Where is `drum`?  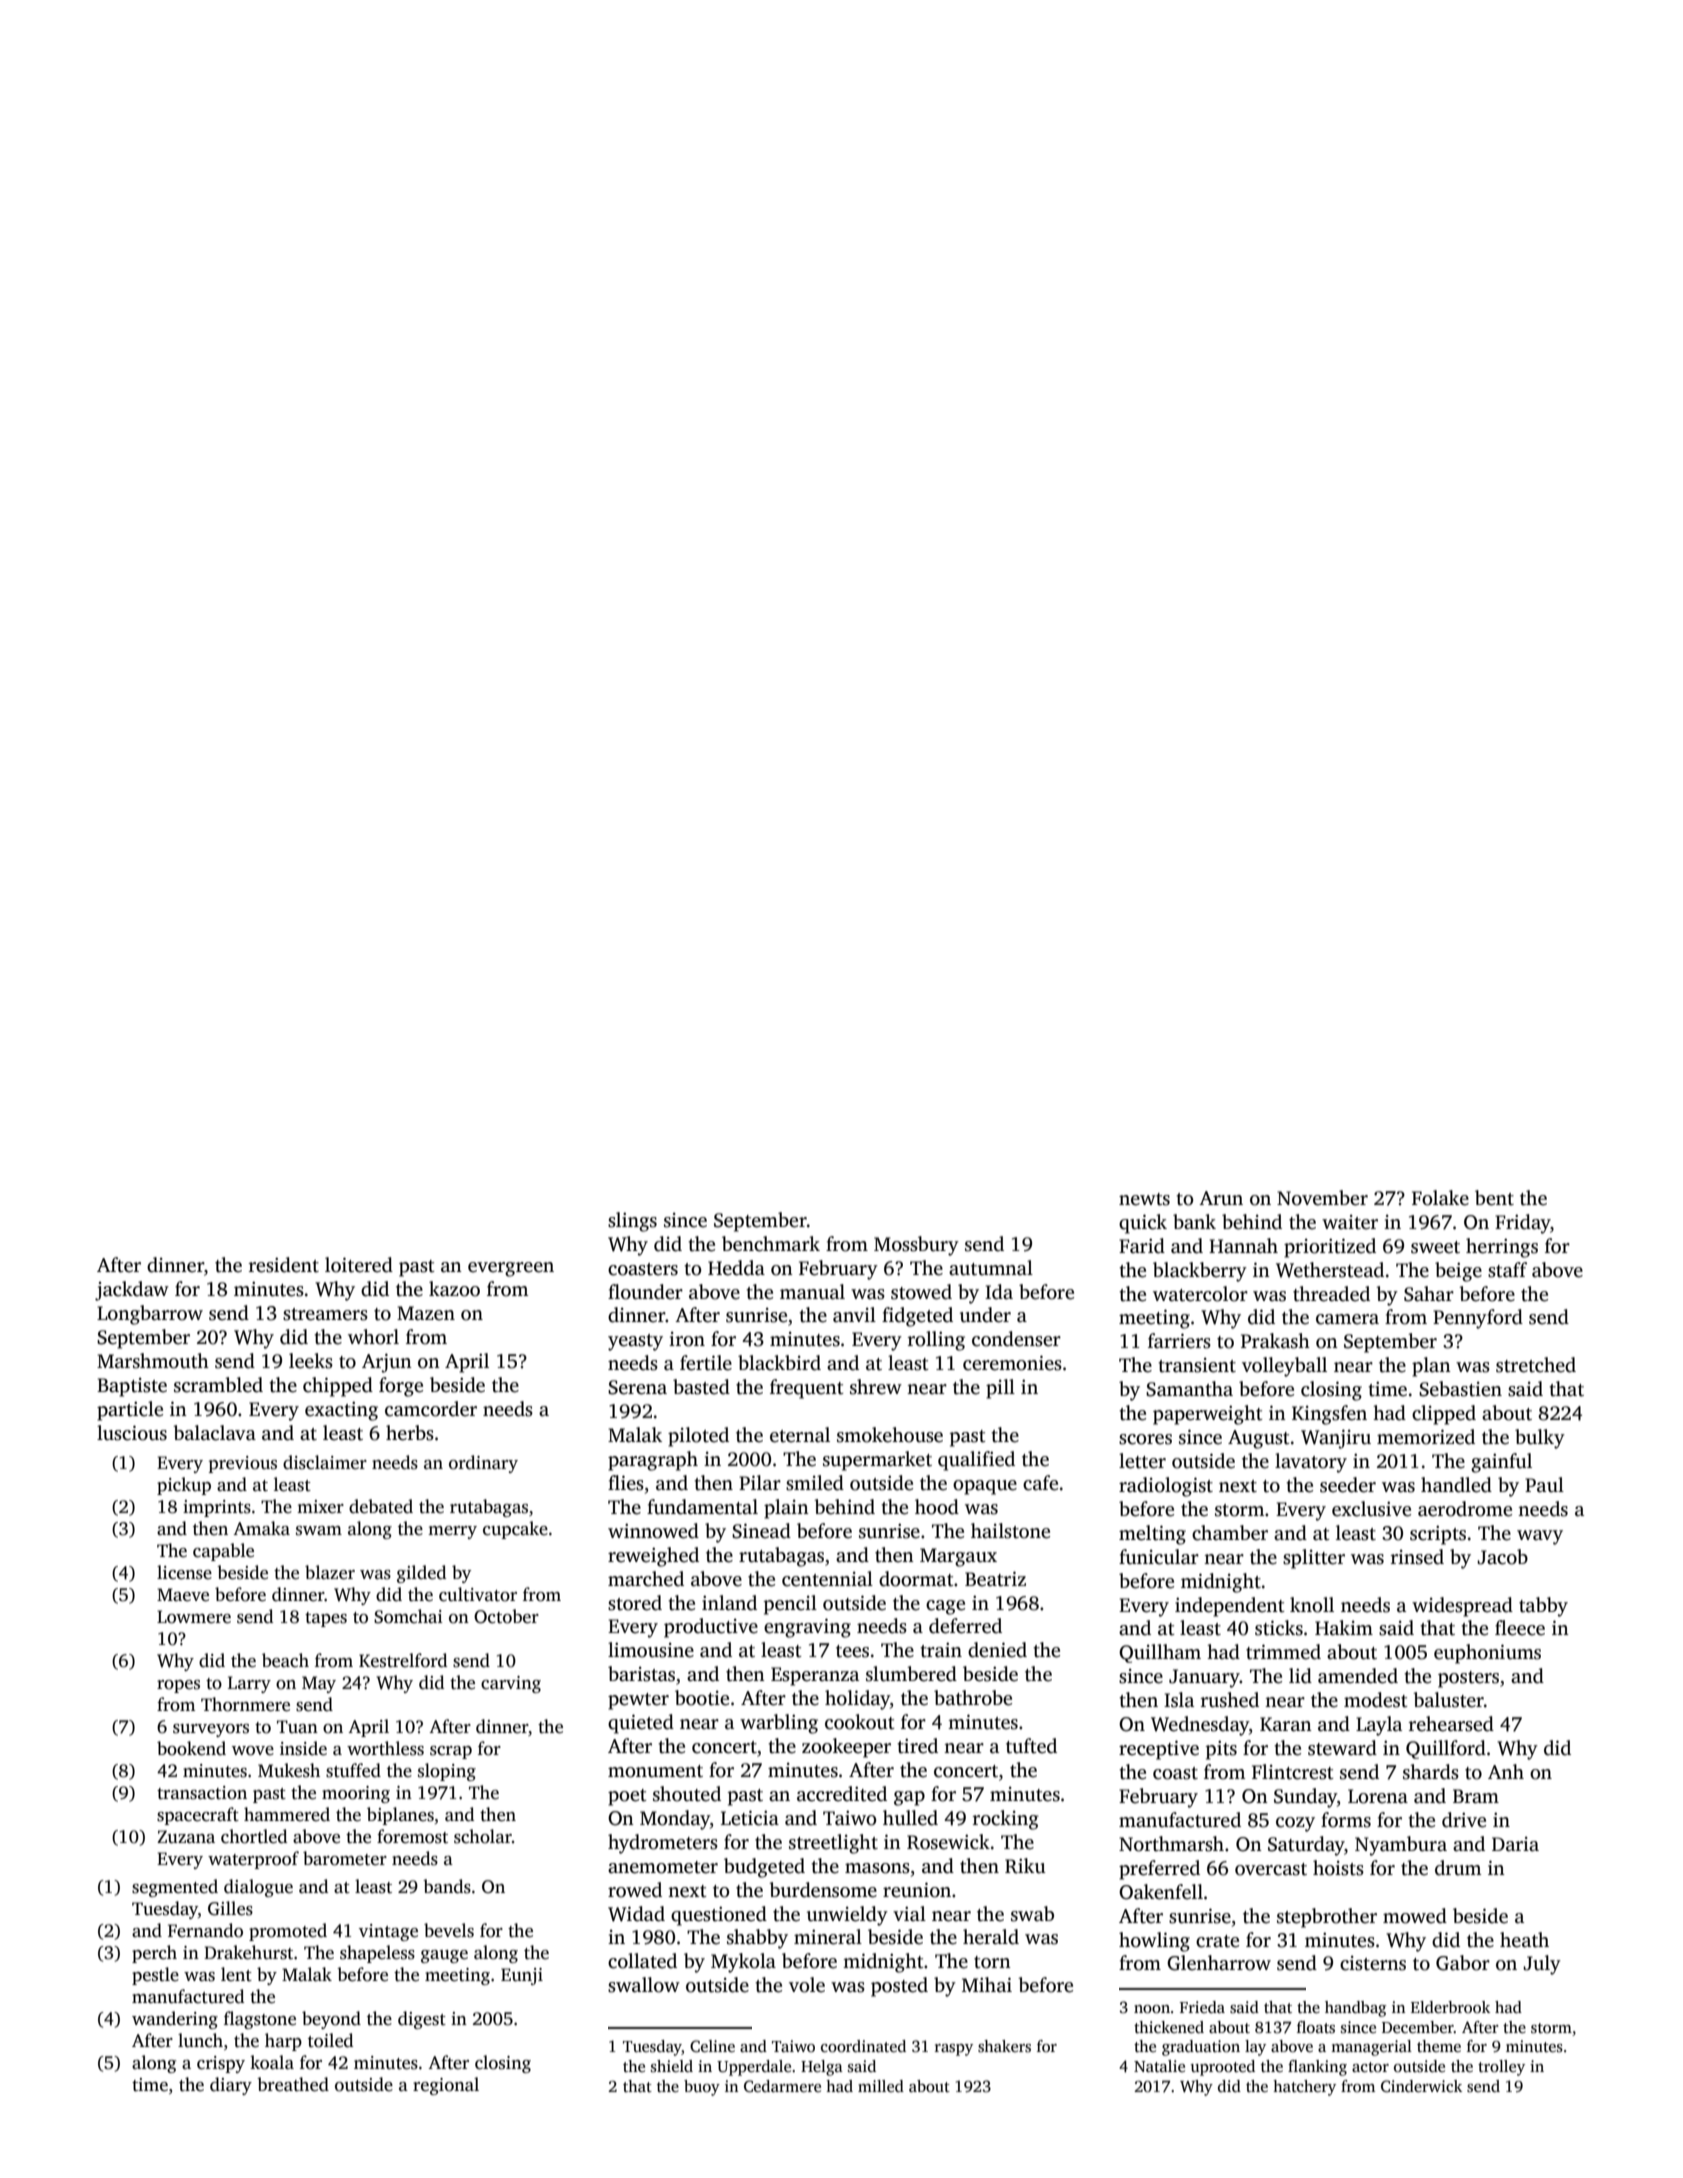 drum is located at coordinates (1458, 1868).
